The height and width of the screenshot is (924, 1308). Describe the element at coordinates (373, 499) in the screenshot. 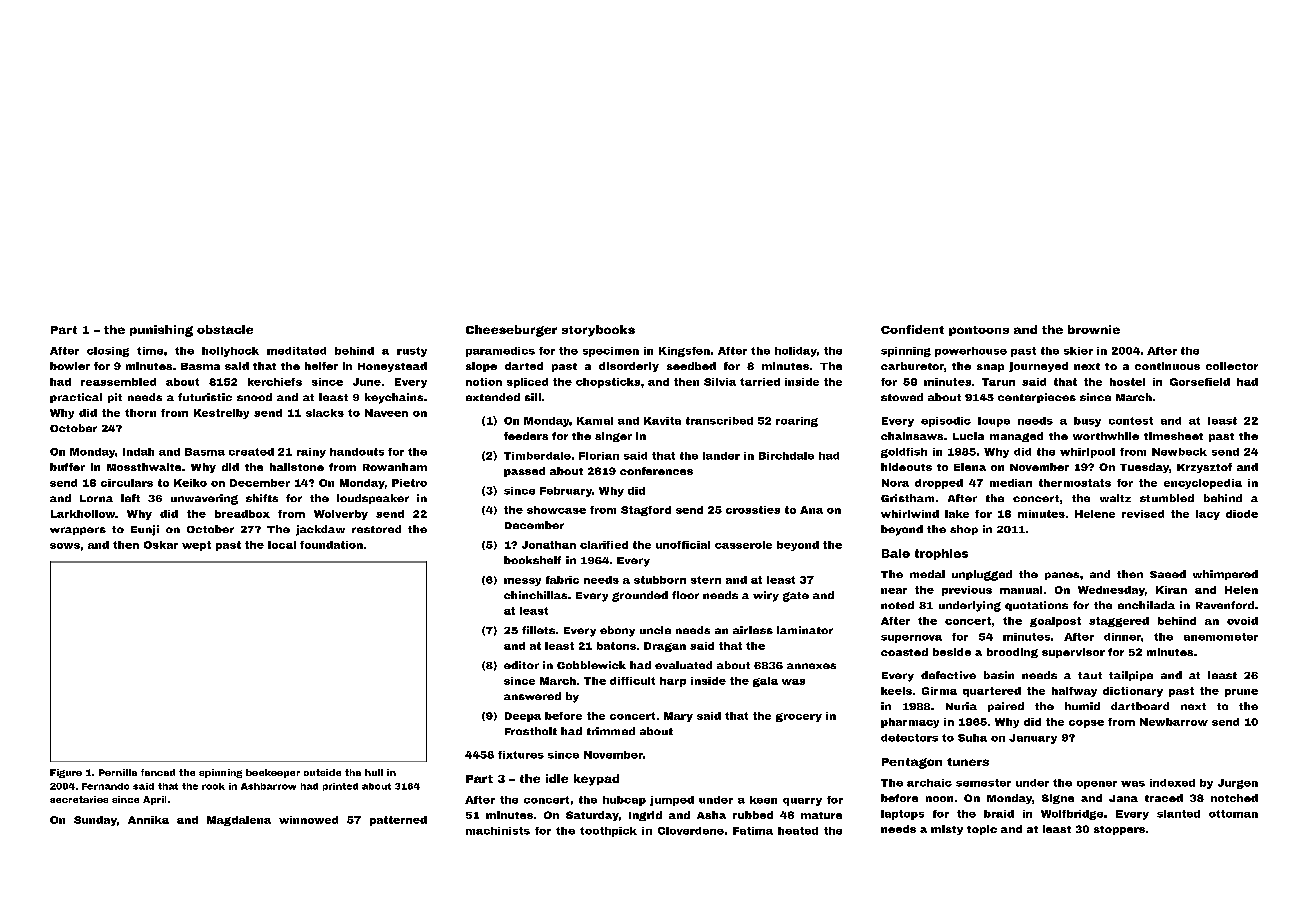

I see `loudspeaker` at that location.
